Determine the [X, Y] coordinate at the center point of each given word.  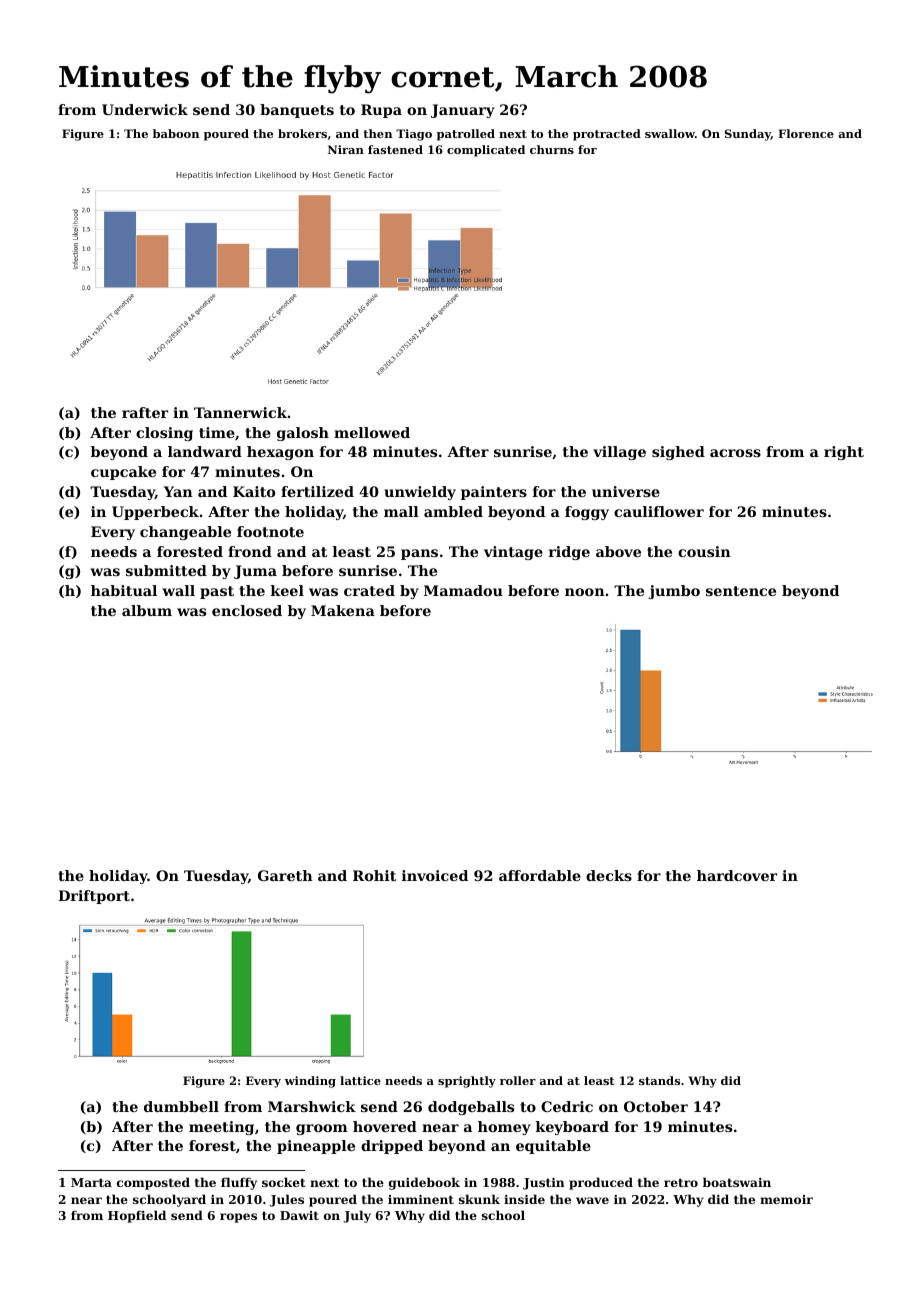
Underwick [145, 109]
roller [518, 1080]
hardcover [737, 875]
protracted [607, 135]
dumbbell [181, 1106]
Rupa [381, 111]
